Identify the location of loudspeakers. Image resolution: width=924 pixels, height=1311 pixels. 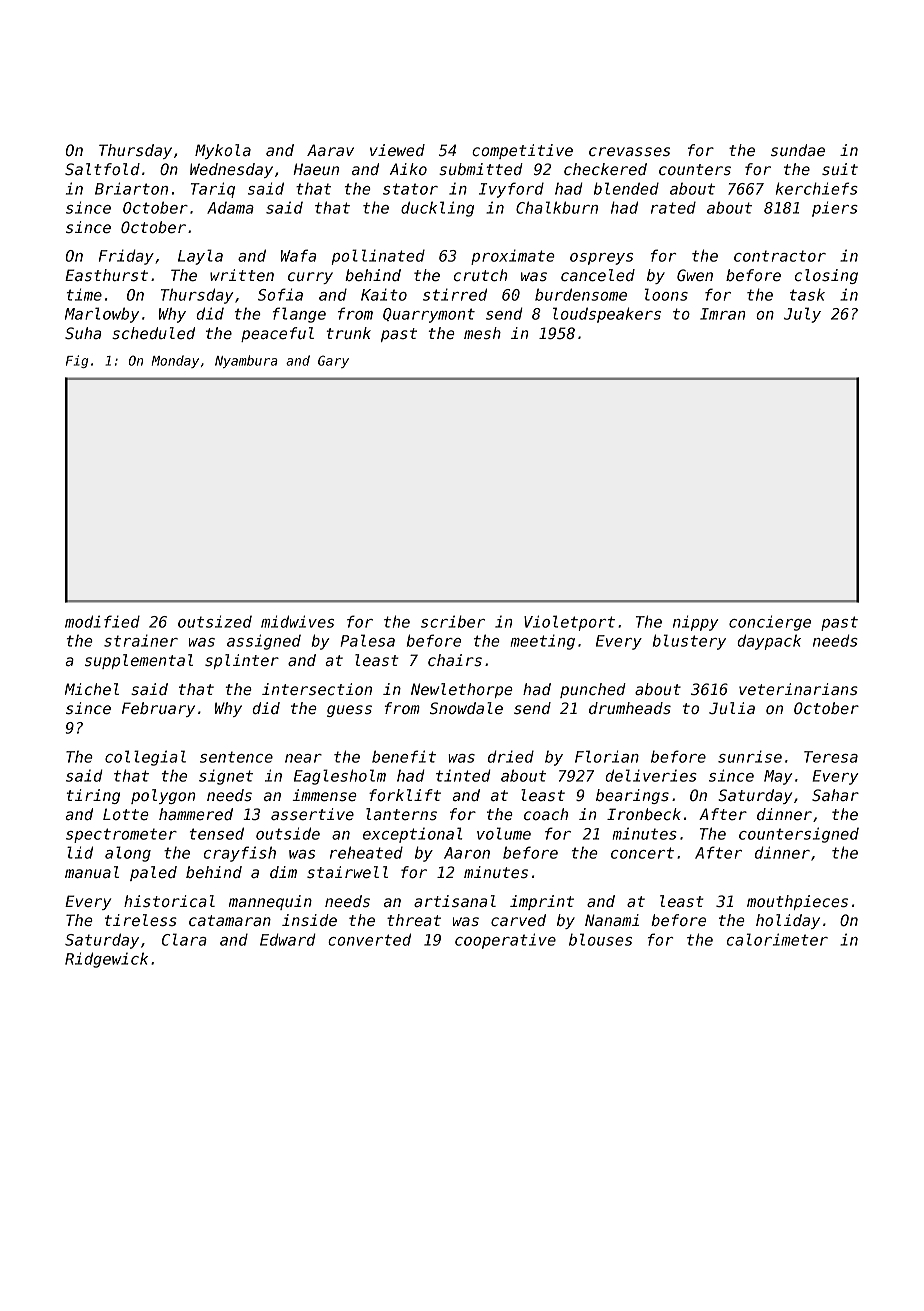
(607, 315).
